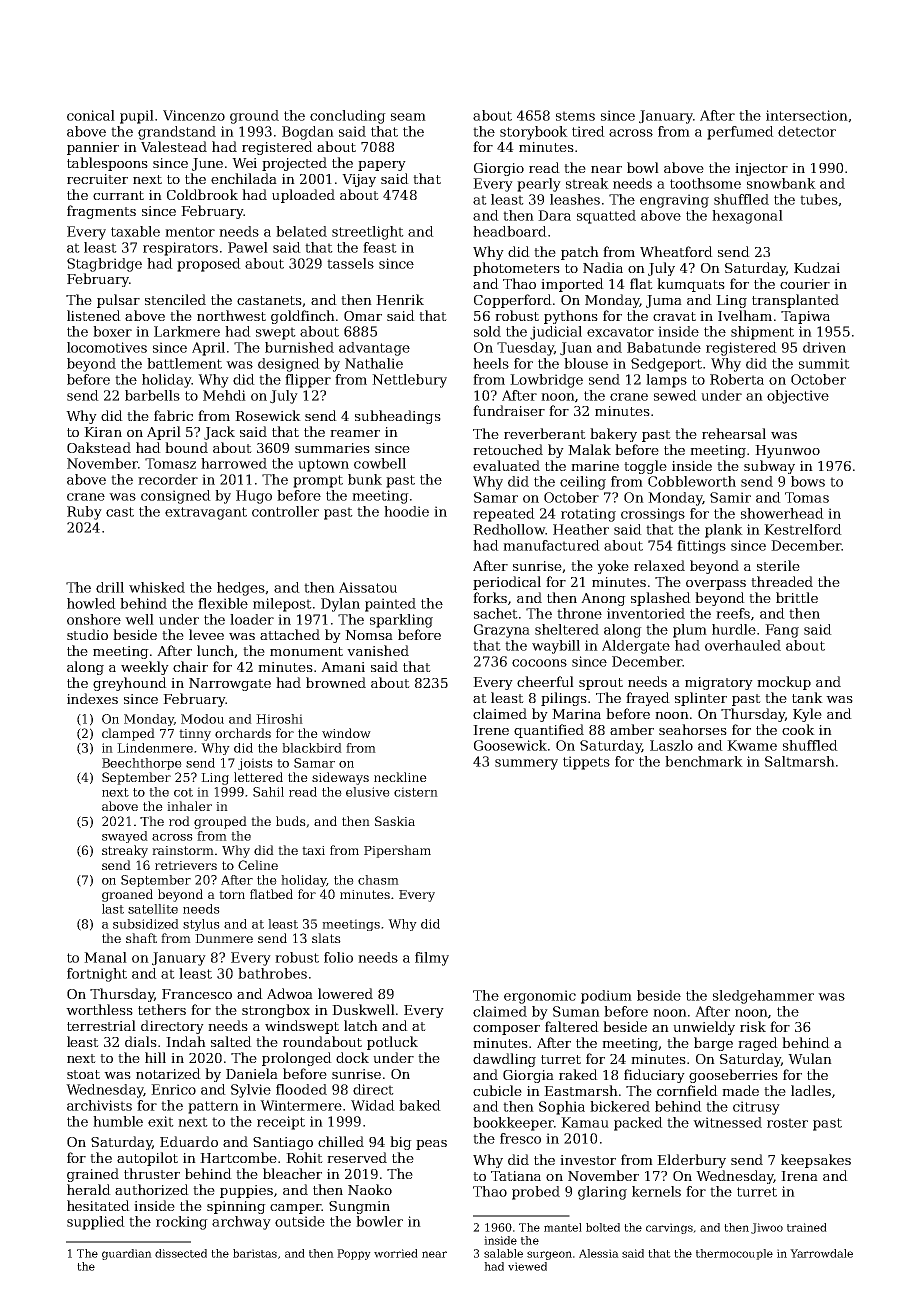 The image size is (924, 1308). Describe the element at coordinates (819, 199) in the image. I see `tubes` at that location.
